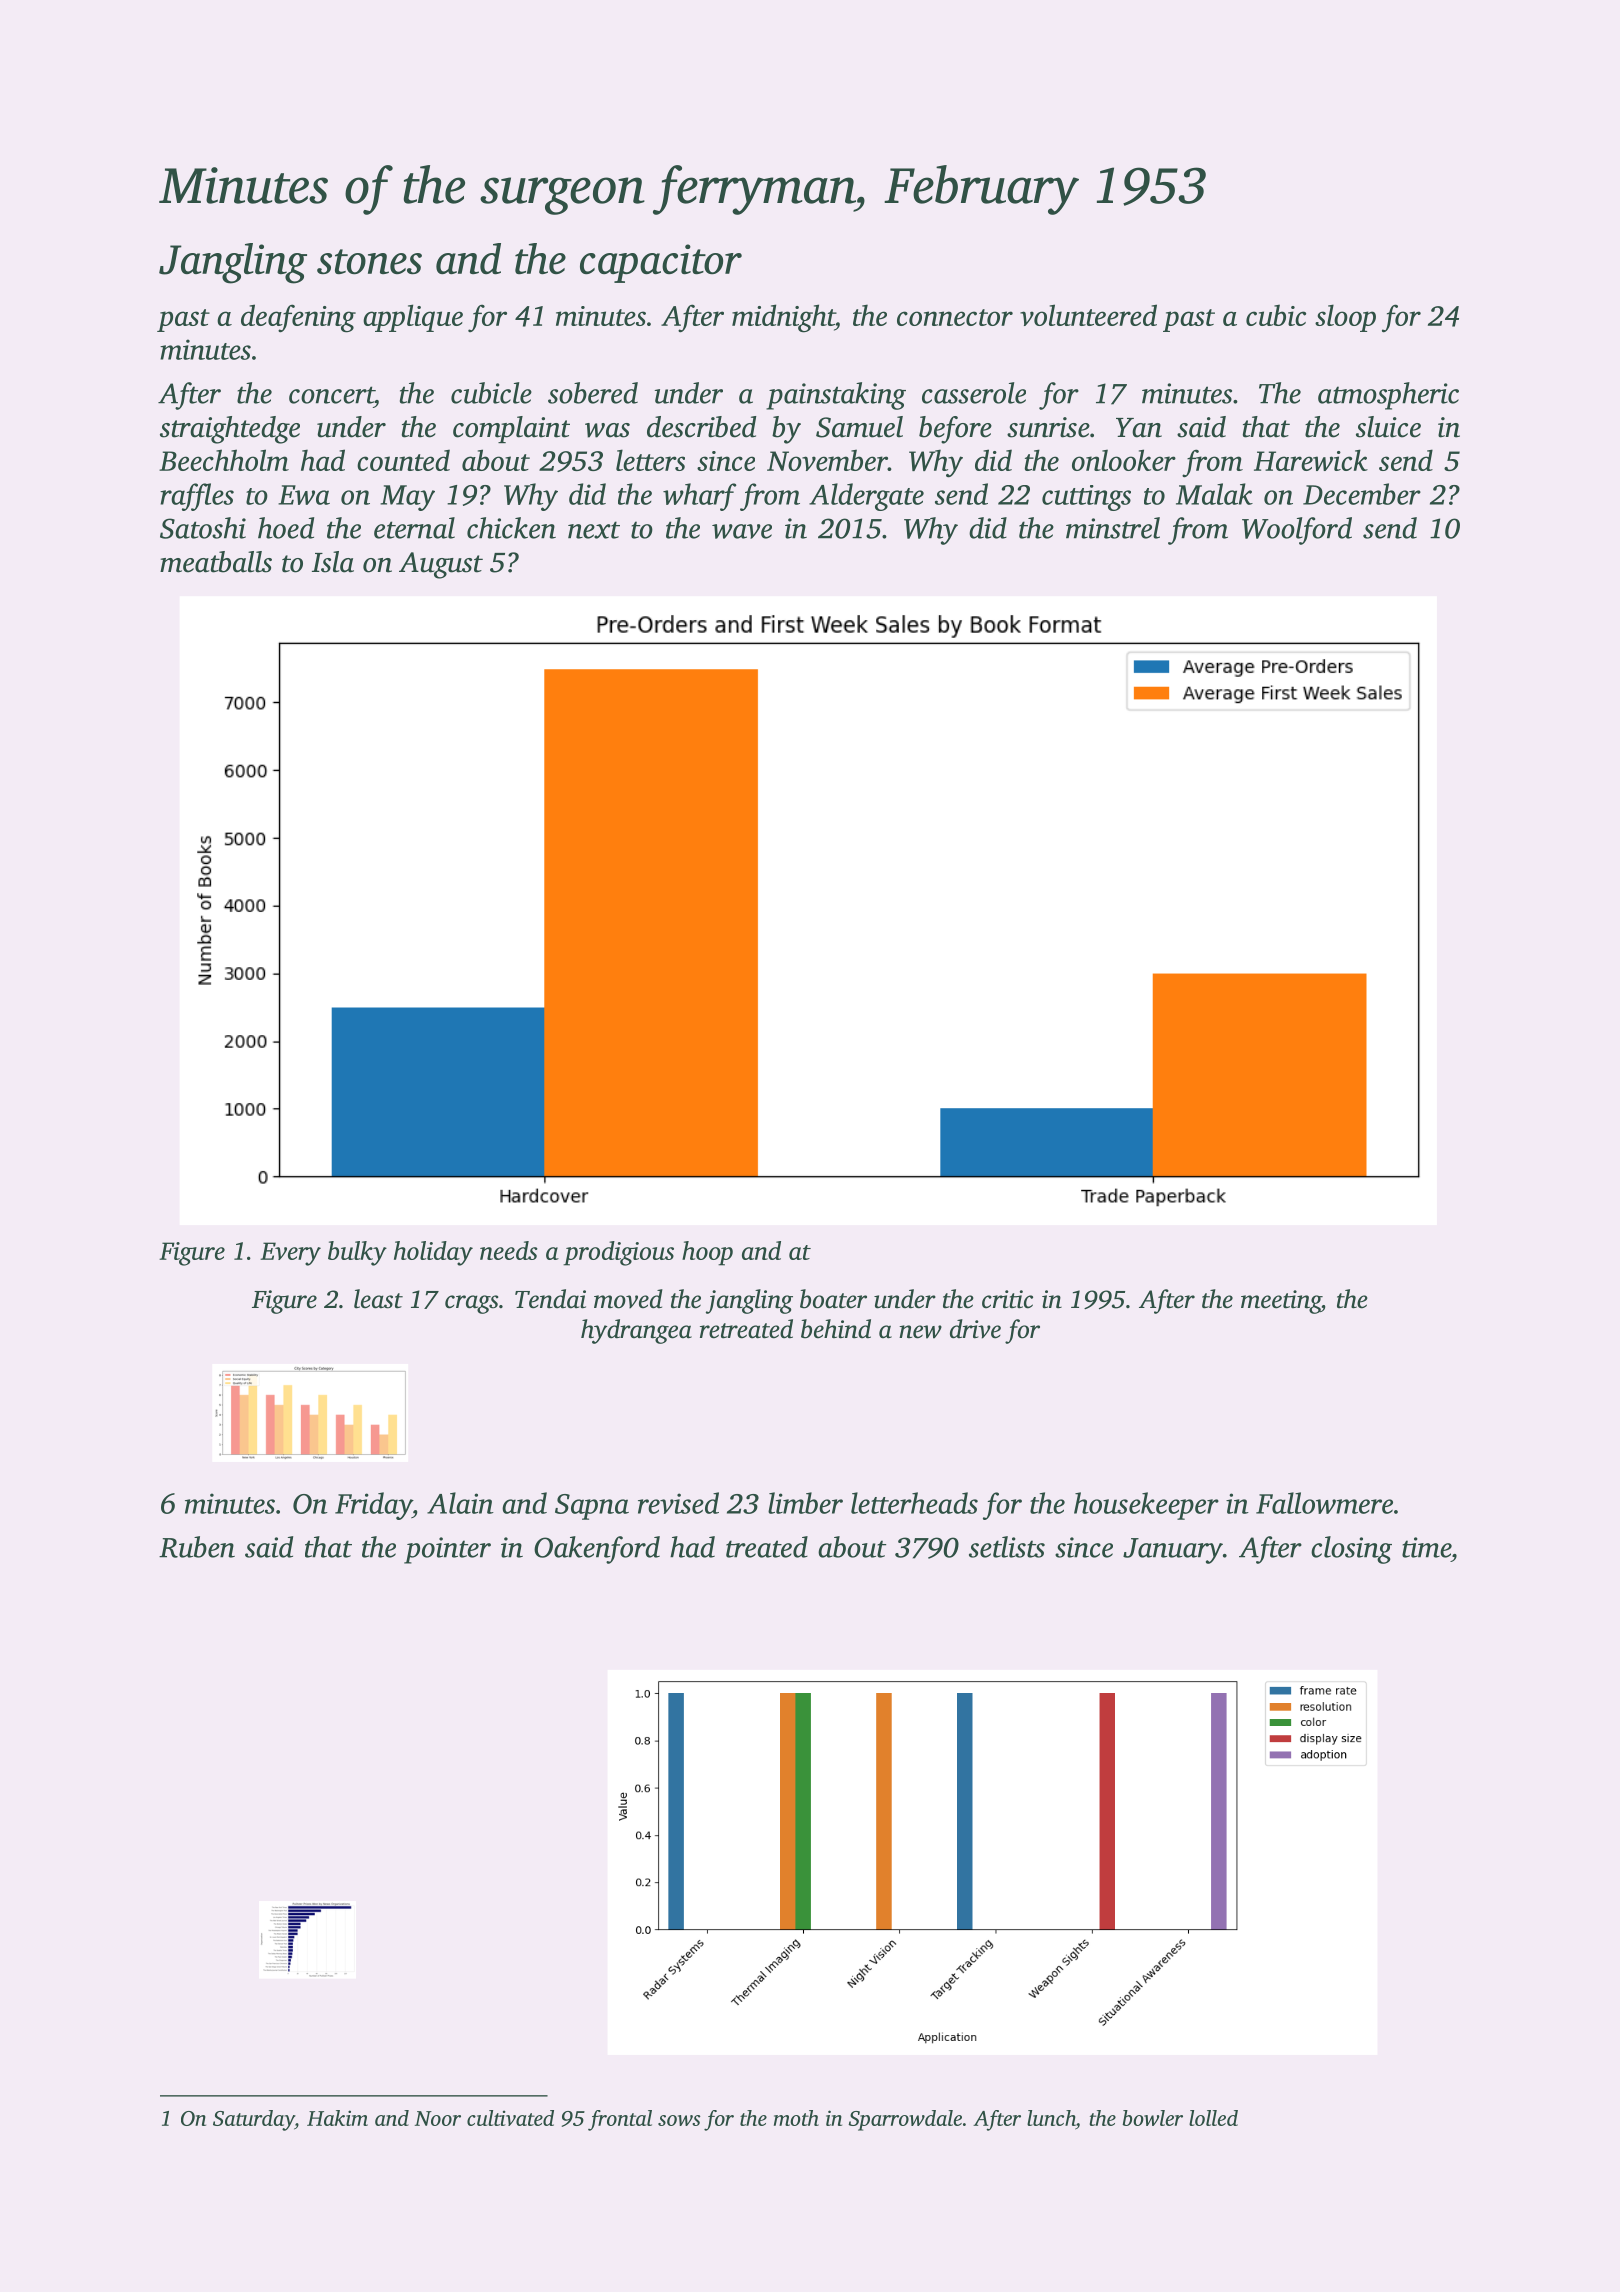  I want to click on revised, so click(678, 1503).
